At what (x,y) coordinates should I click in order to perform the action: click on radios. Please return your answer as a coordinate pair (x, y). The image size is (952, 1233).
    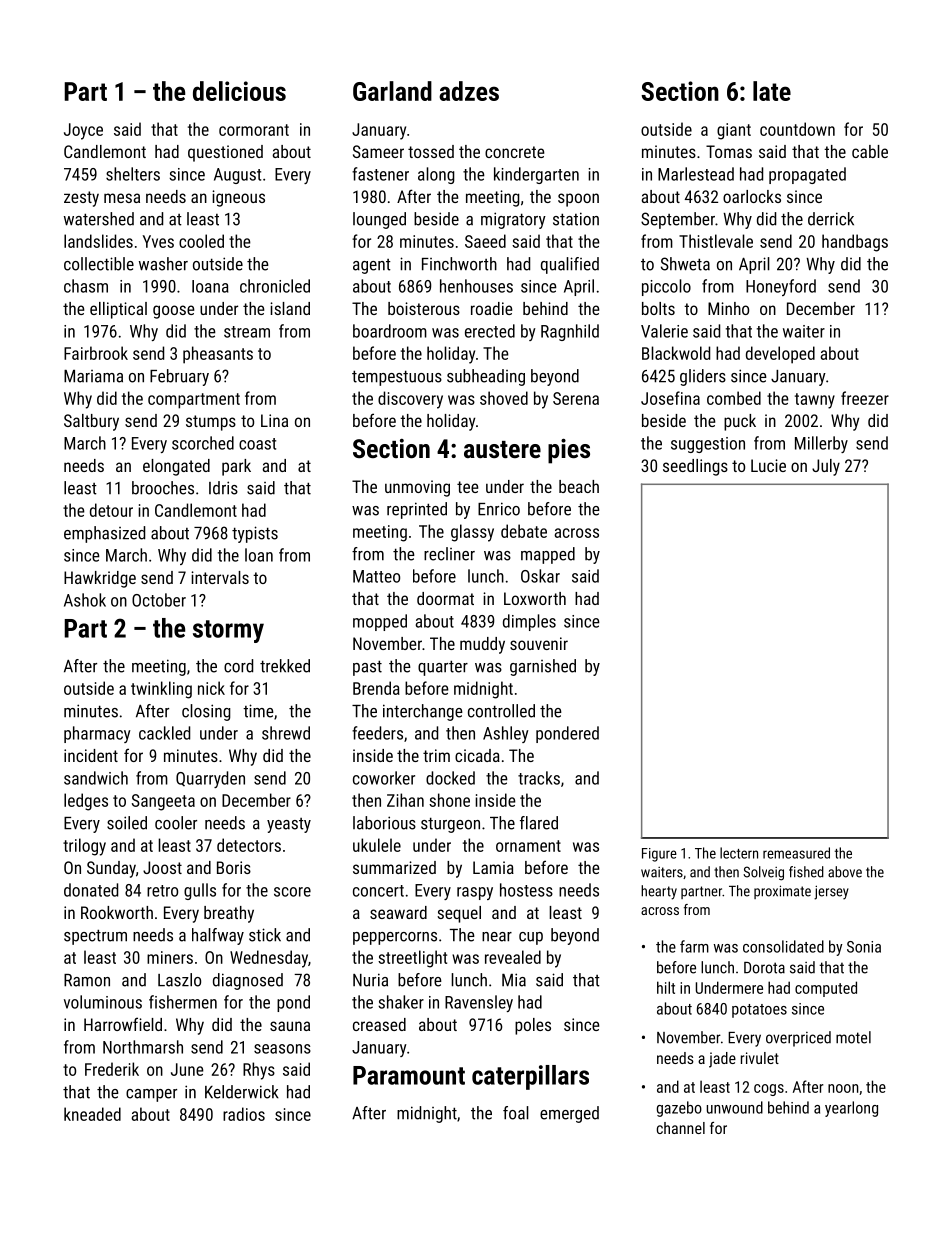
    Looking at the image, I should click on (244, 1114).
